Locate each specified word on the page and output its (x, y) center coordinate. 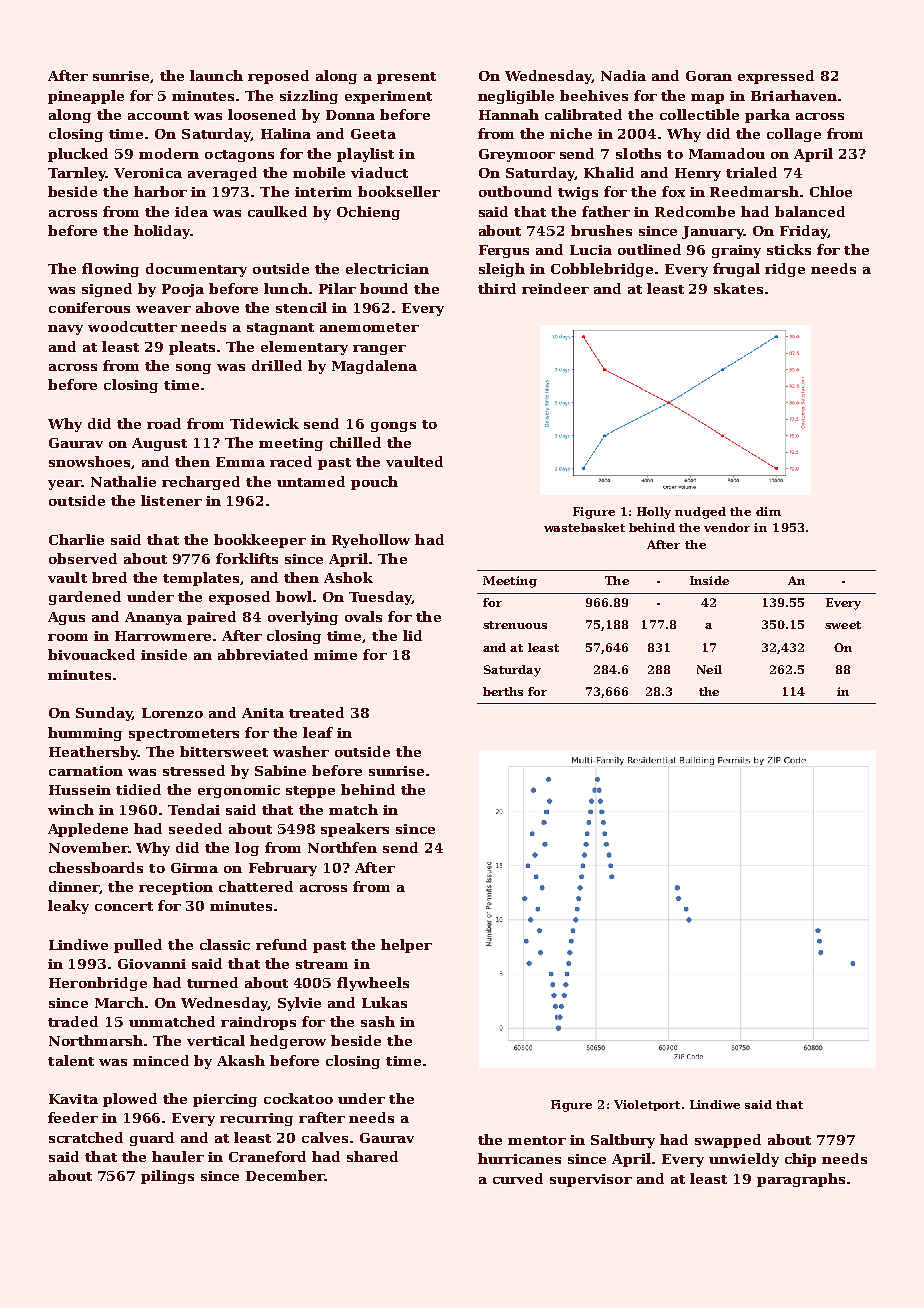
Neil (709, 669)
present (406, 78)
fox (673, 191)
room (68, 637)
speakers (355, 830)
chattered (256, 886)
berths (503, 691)
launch (216, 75)
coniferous (89, 307)
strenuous (515, 625)
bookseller (399, 191)
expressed (776, 77)
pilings (167, 1177)
